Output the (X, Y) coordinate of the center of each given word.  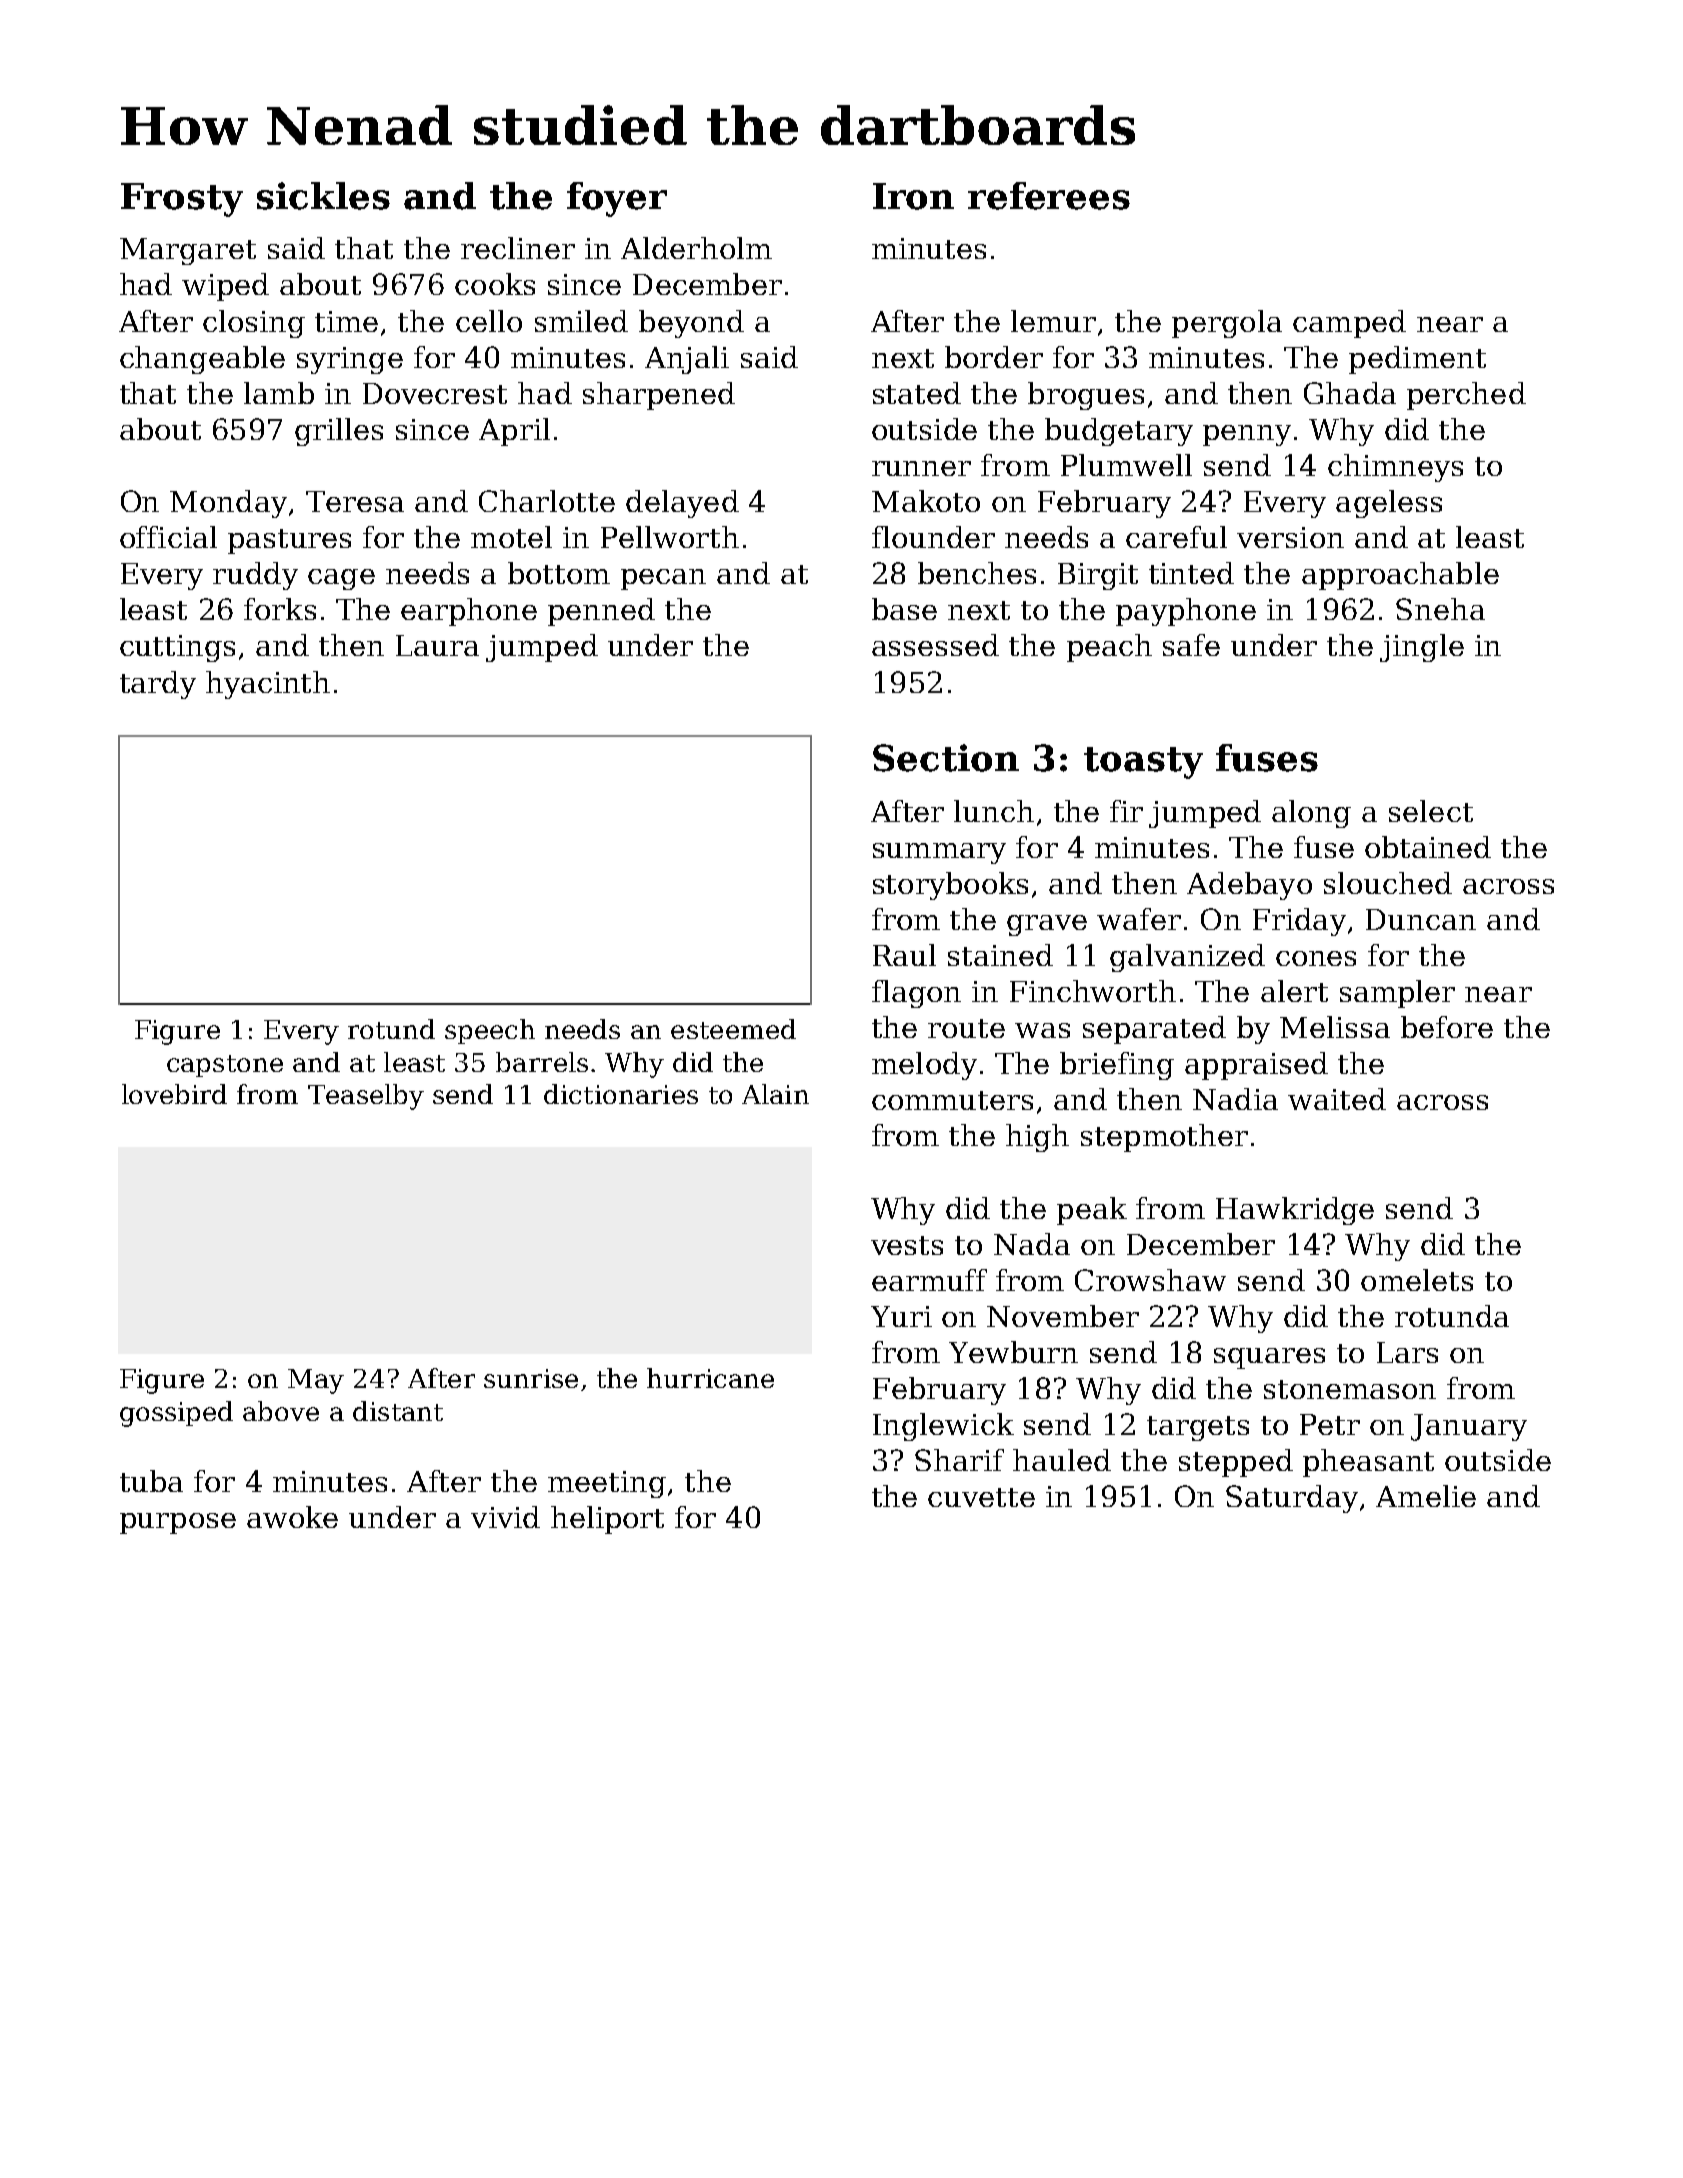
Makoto (926, 501)
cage (341, 579)
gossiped (176, 1414)
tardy (158, 685)
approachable (1400, 576)
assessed (935, 645)
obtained (1428, 847)
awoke (292, 1517)
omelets (1417, 1280)
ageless (1389, 504)
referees (1049, 196)
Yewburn (1013, 1352)
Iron (913, 196)
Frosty (182, 200)
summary (939, 853)
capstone (225, 1066)
